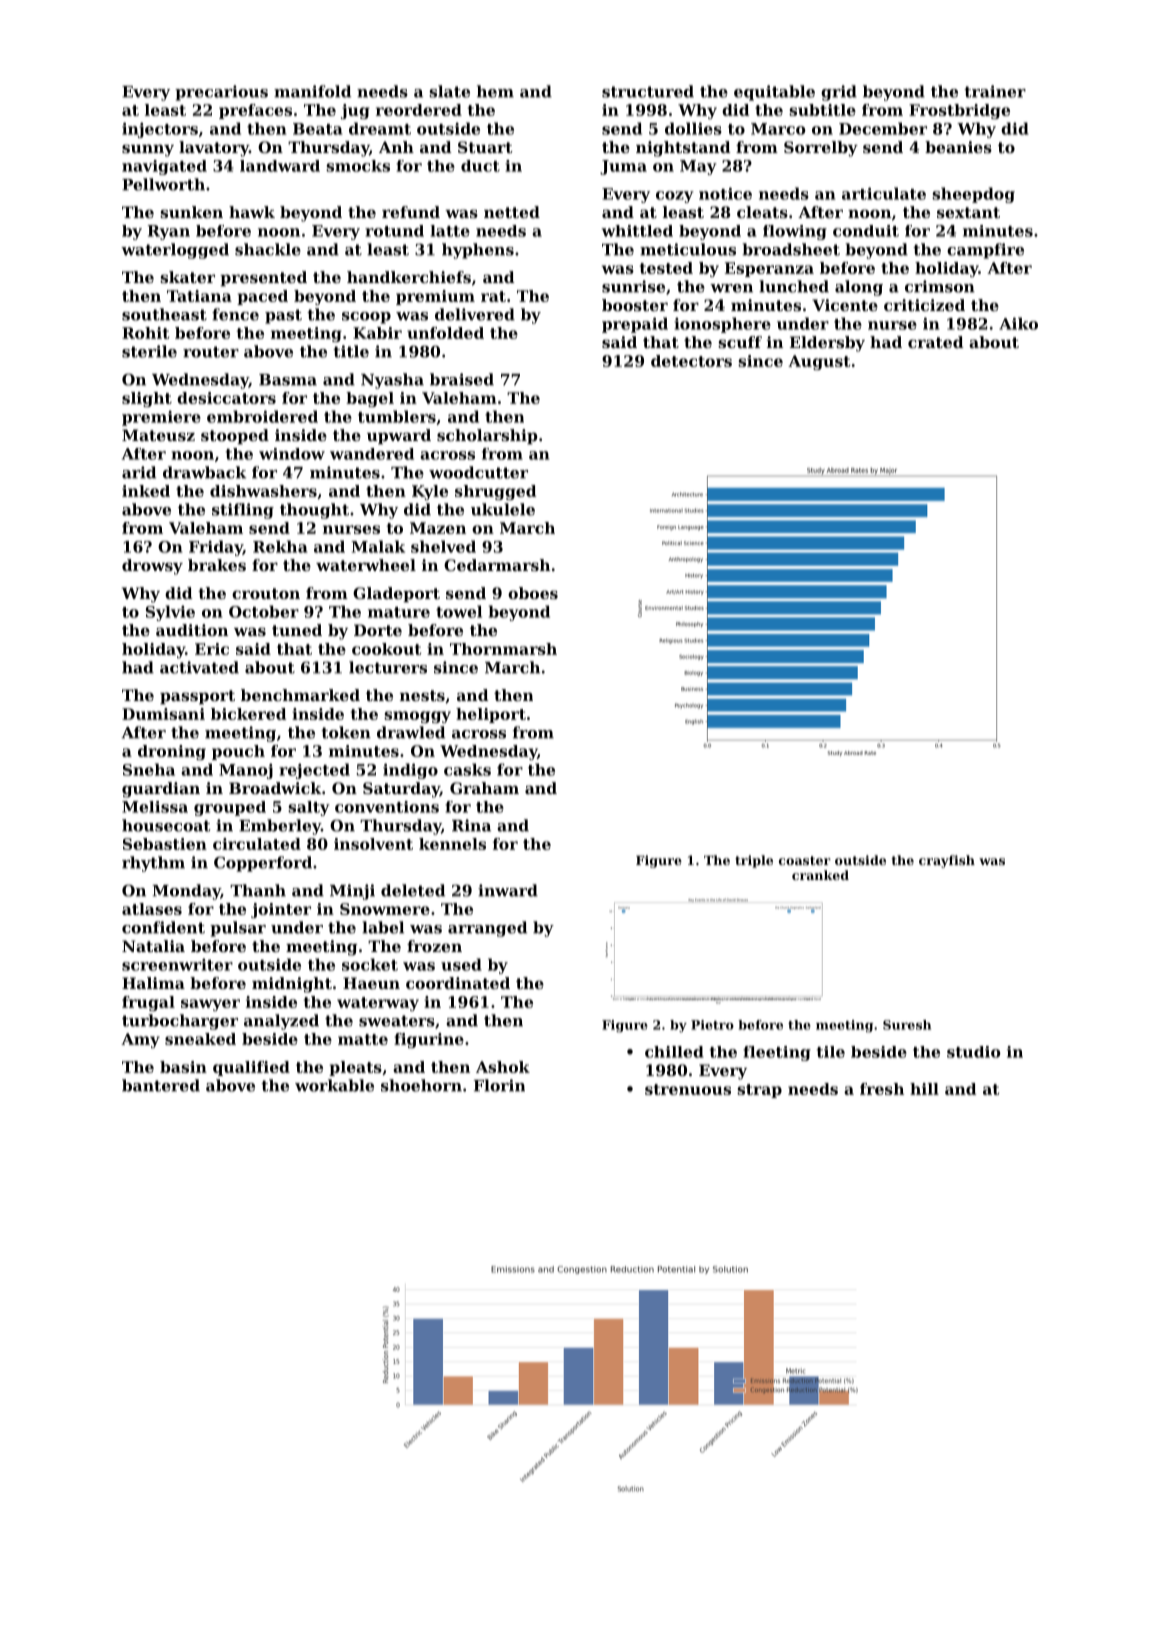 This screenshot has height=1643, width=1161. I want to click on sunrise, so click(633, 286).
